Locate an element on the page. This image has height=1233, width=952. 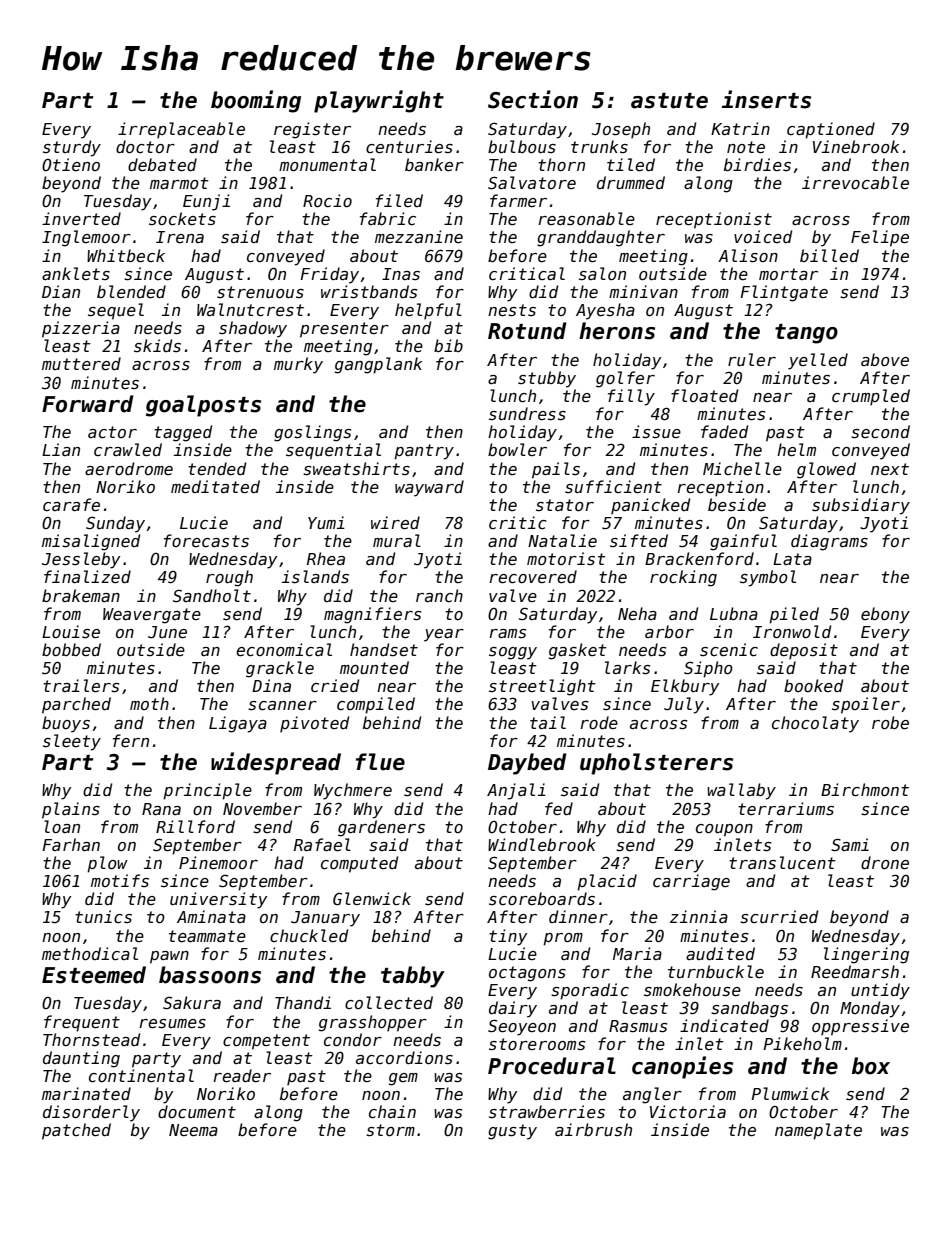
register is located at coordinates (312, 130).
